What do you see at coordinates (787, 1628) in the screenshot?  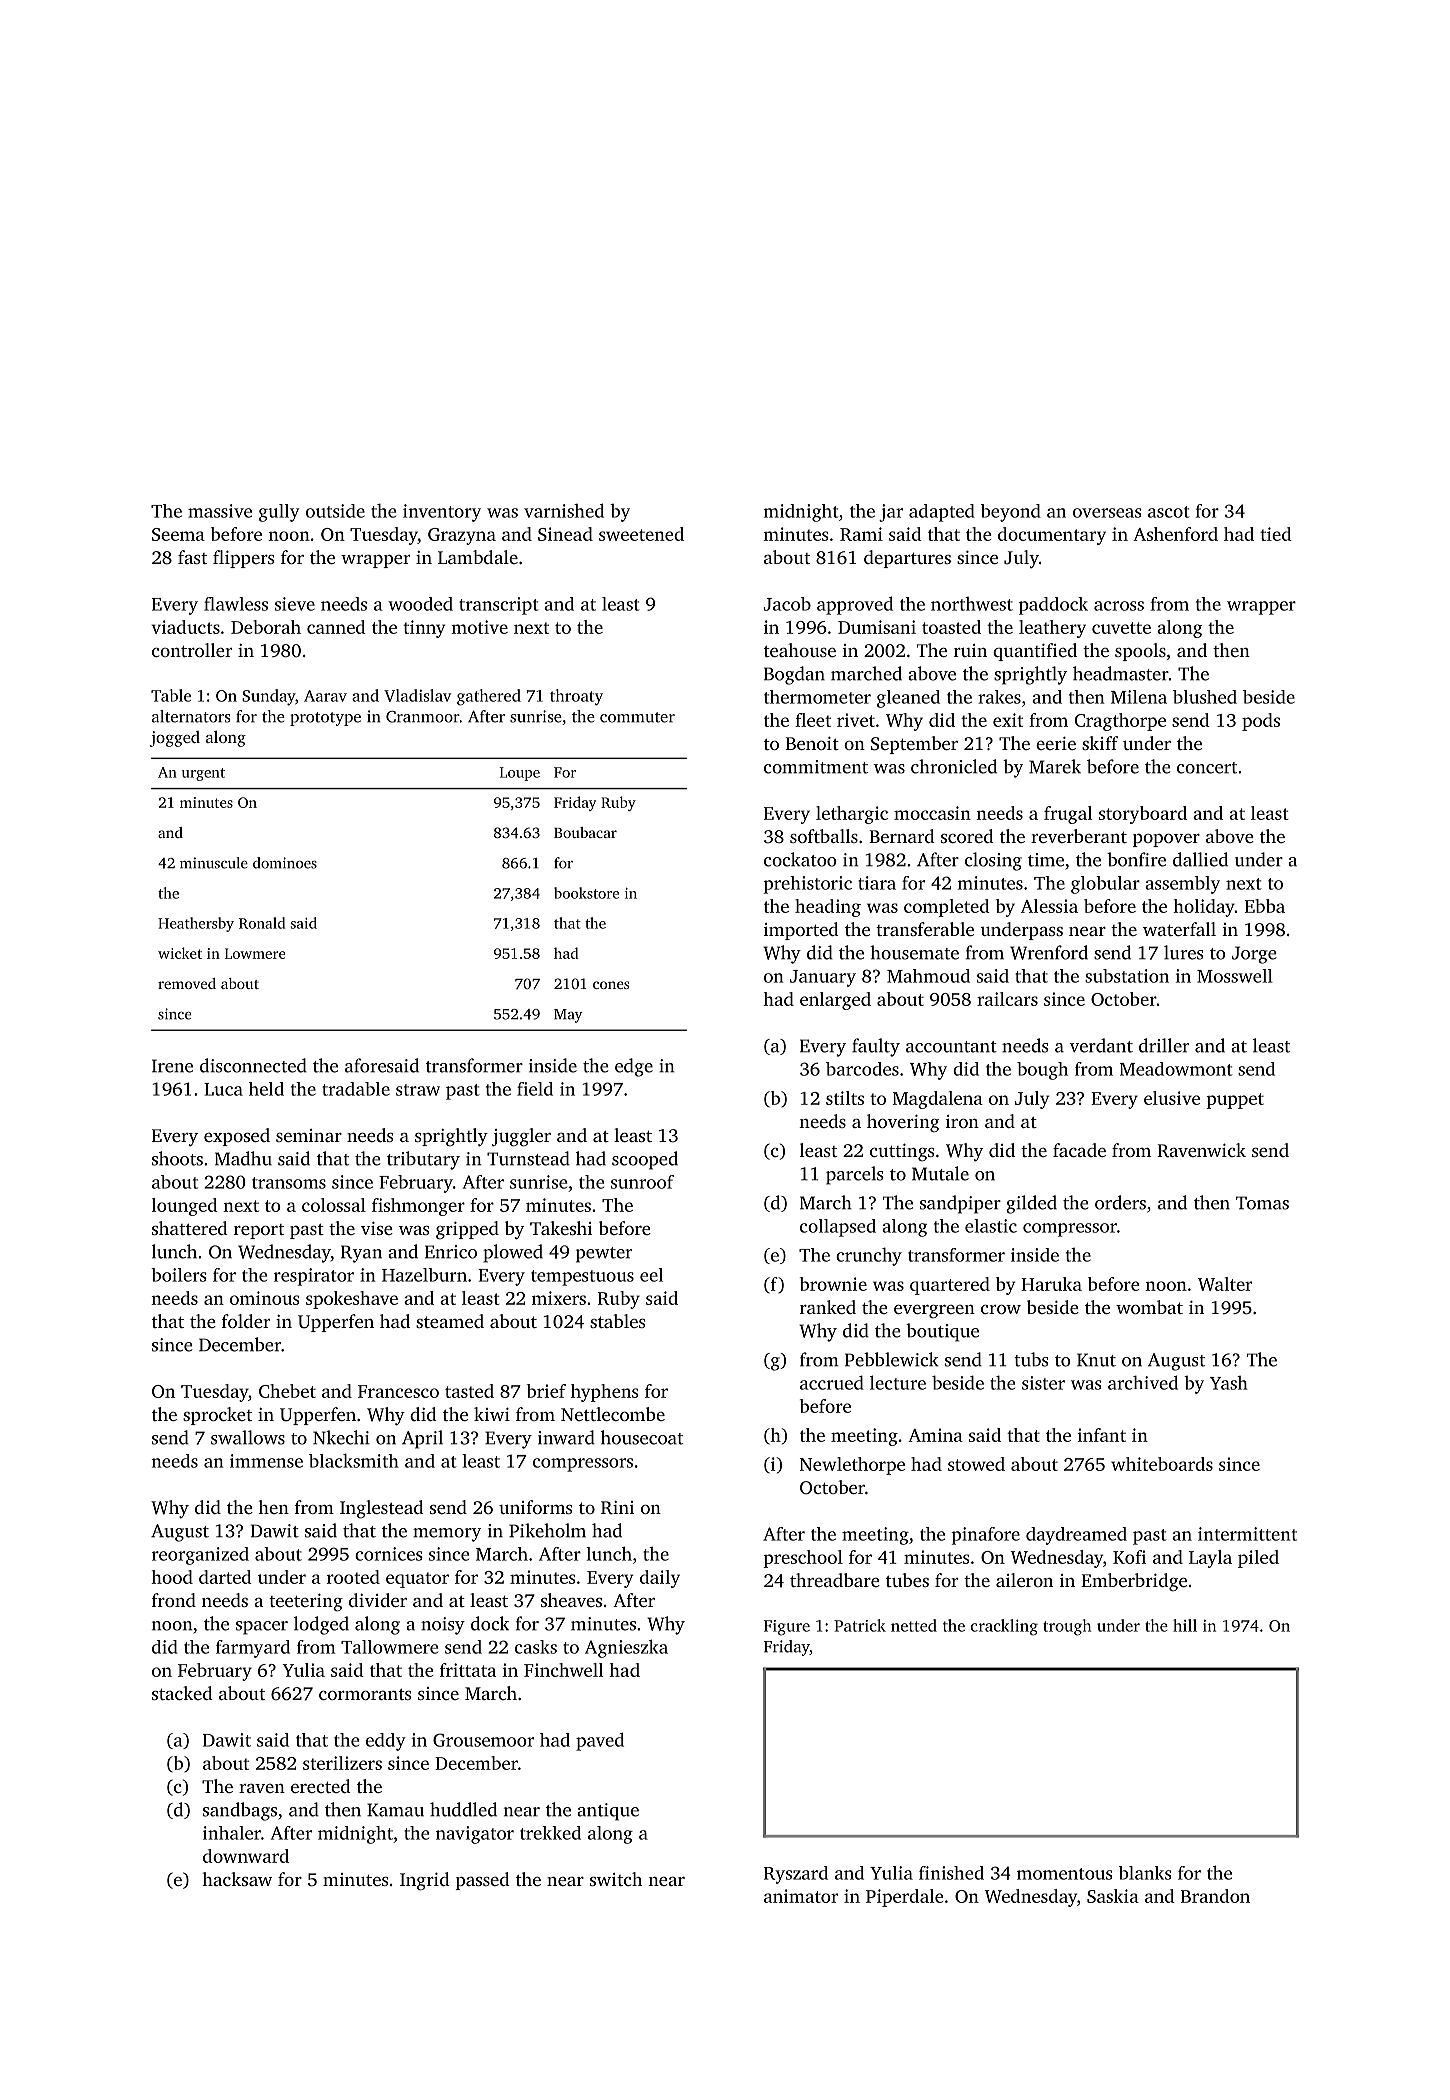 I see `Figure` at bounding box center [787, 1628].
